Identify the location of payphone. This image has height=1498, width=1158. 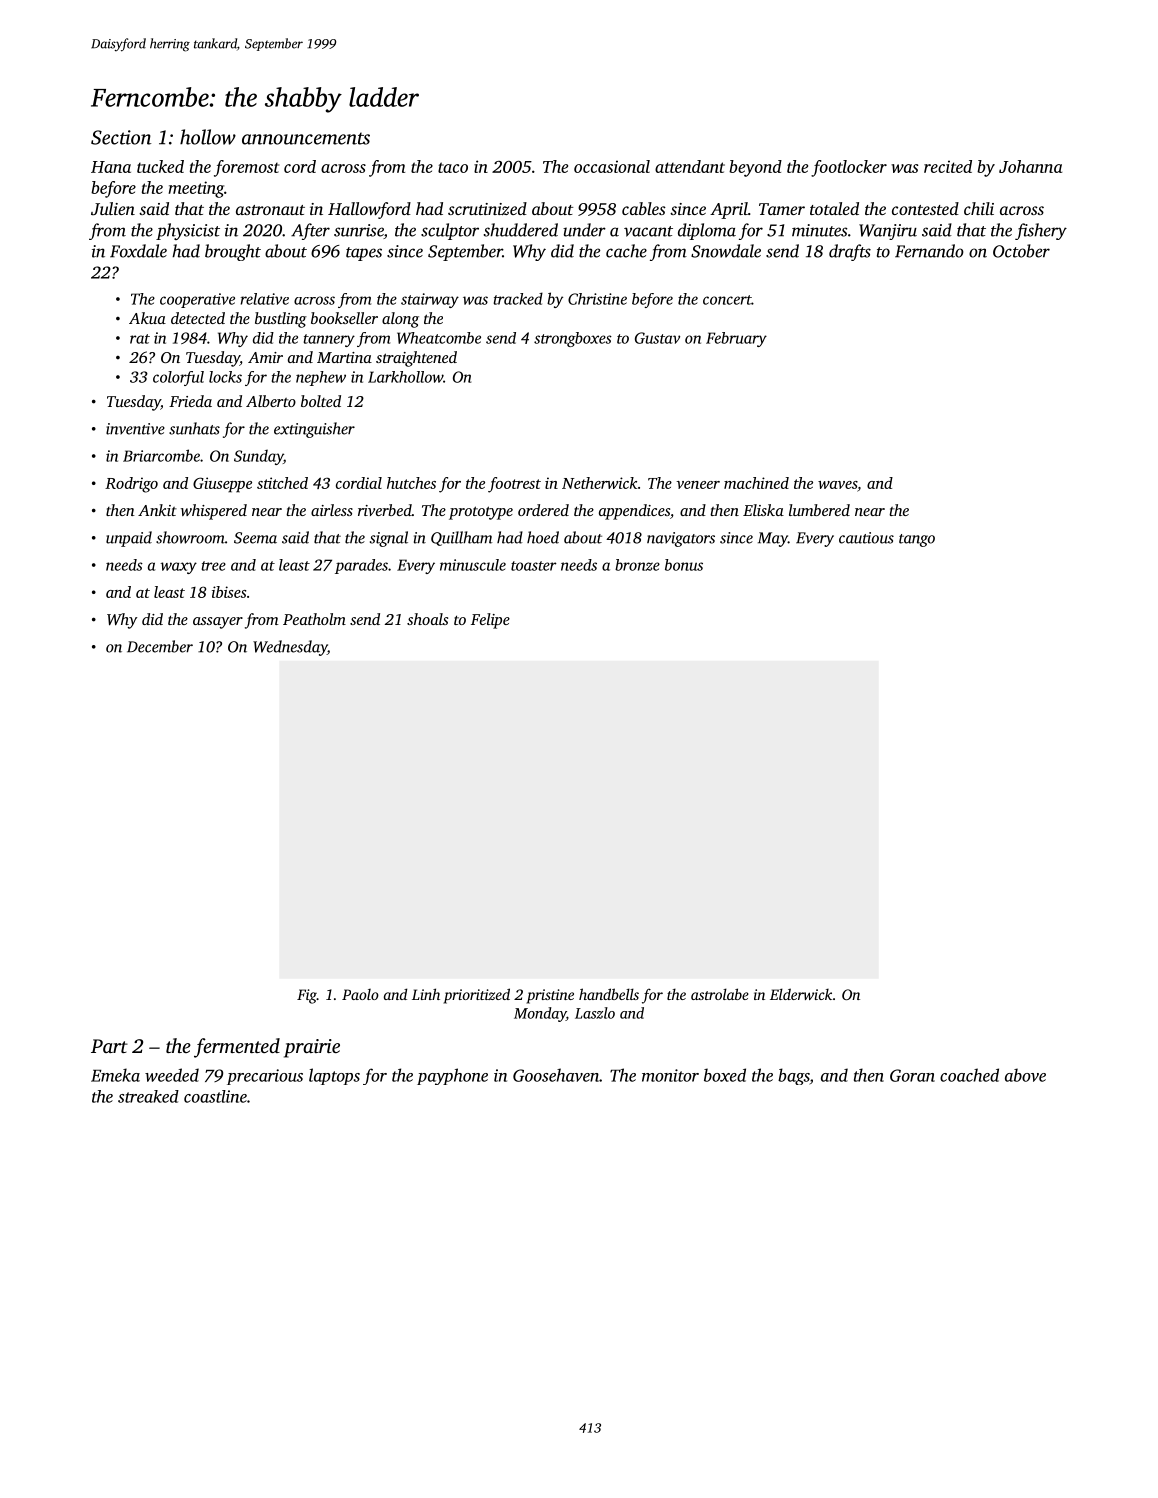
(452, 1076).
